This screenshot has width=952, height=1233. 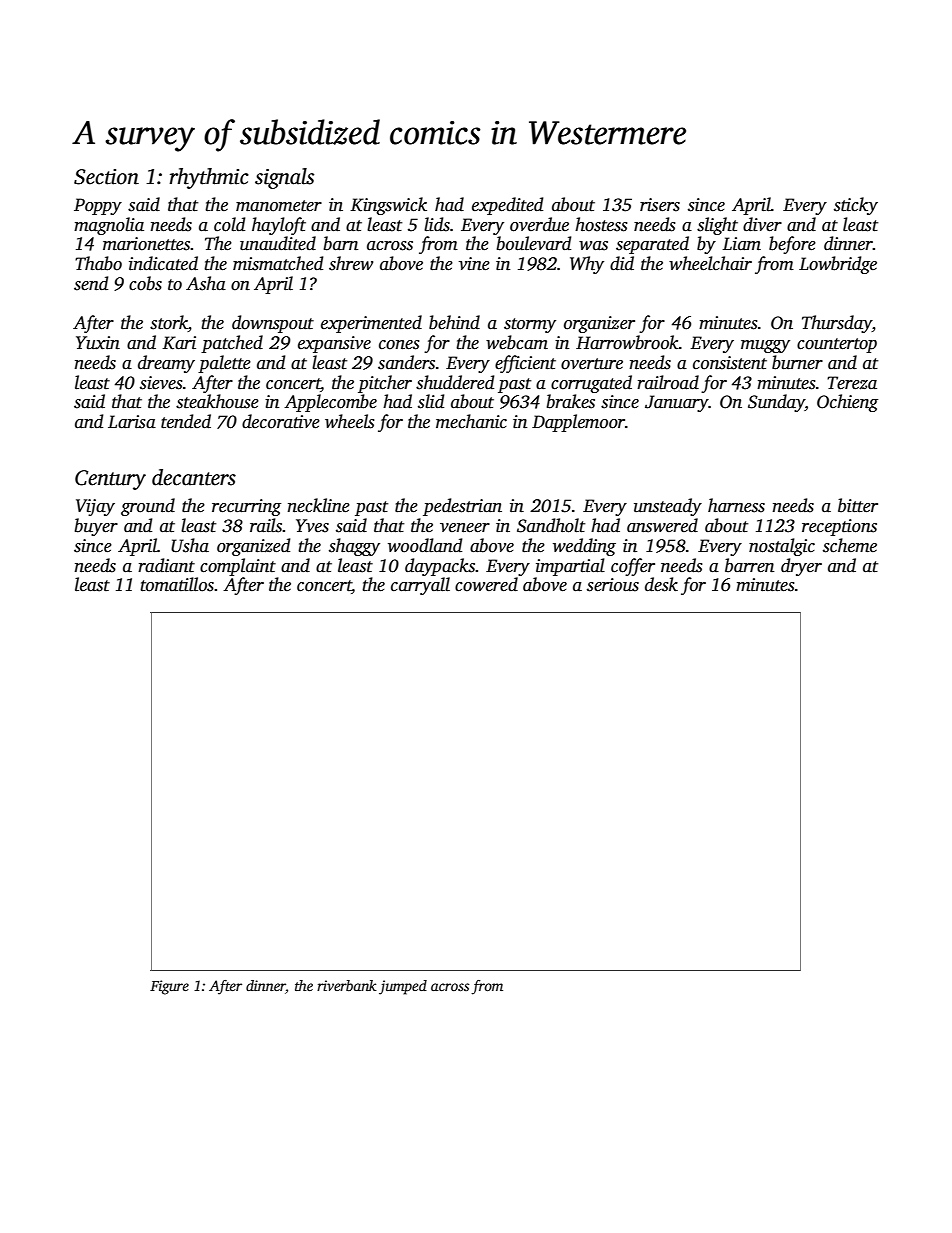 What do you see at coordinates (856, 206) in the screenshot?
I see `sticky` at bounding box center [856, 206].
